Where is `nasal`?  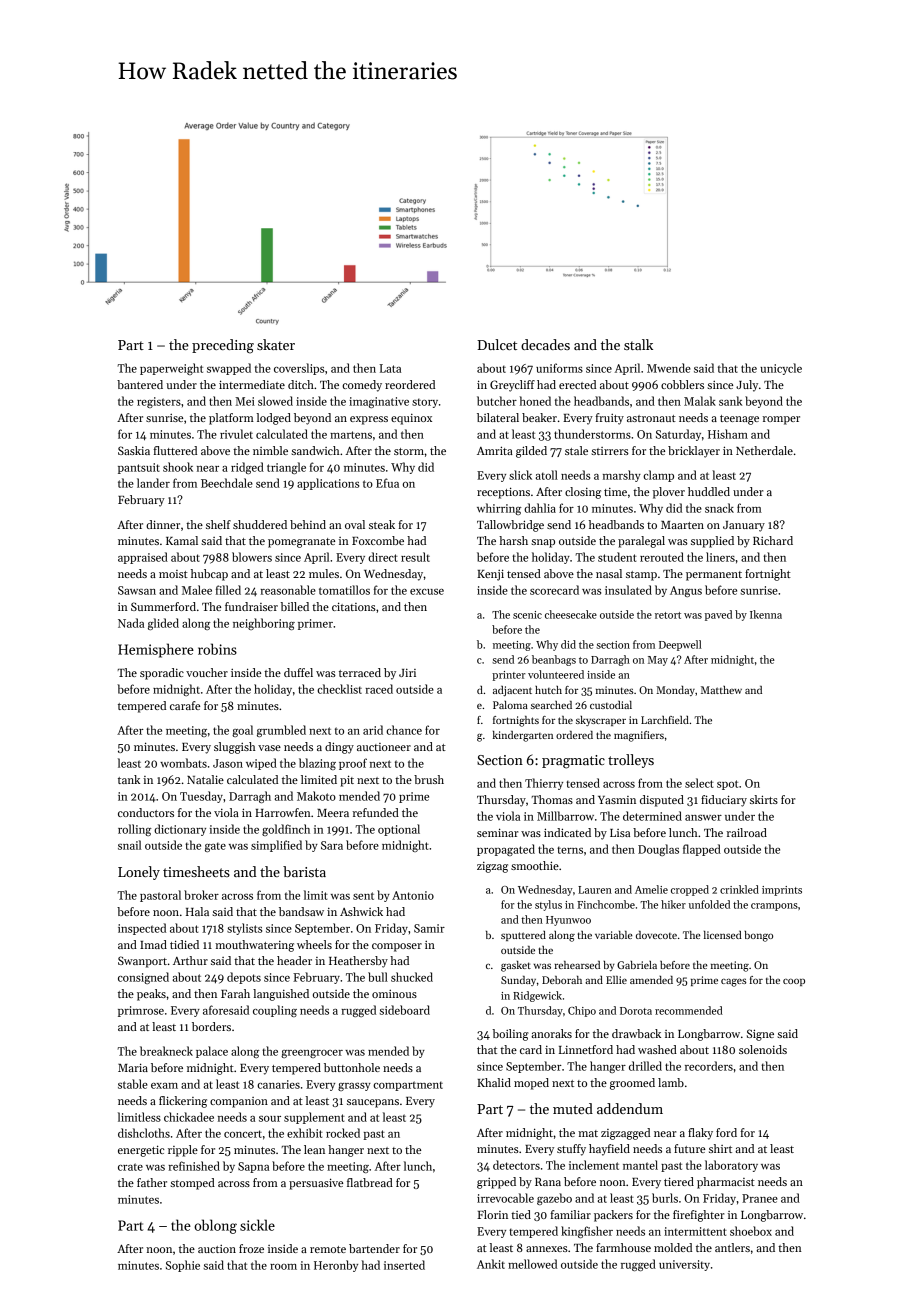 nasal is located at coordinates (609, 573).
